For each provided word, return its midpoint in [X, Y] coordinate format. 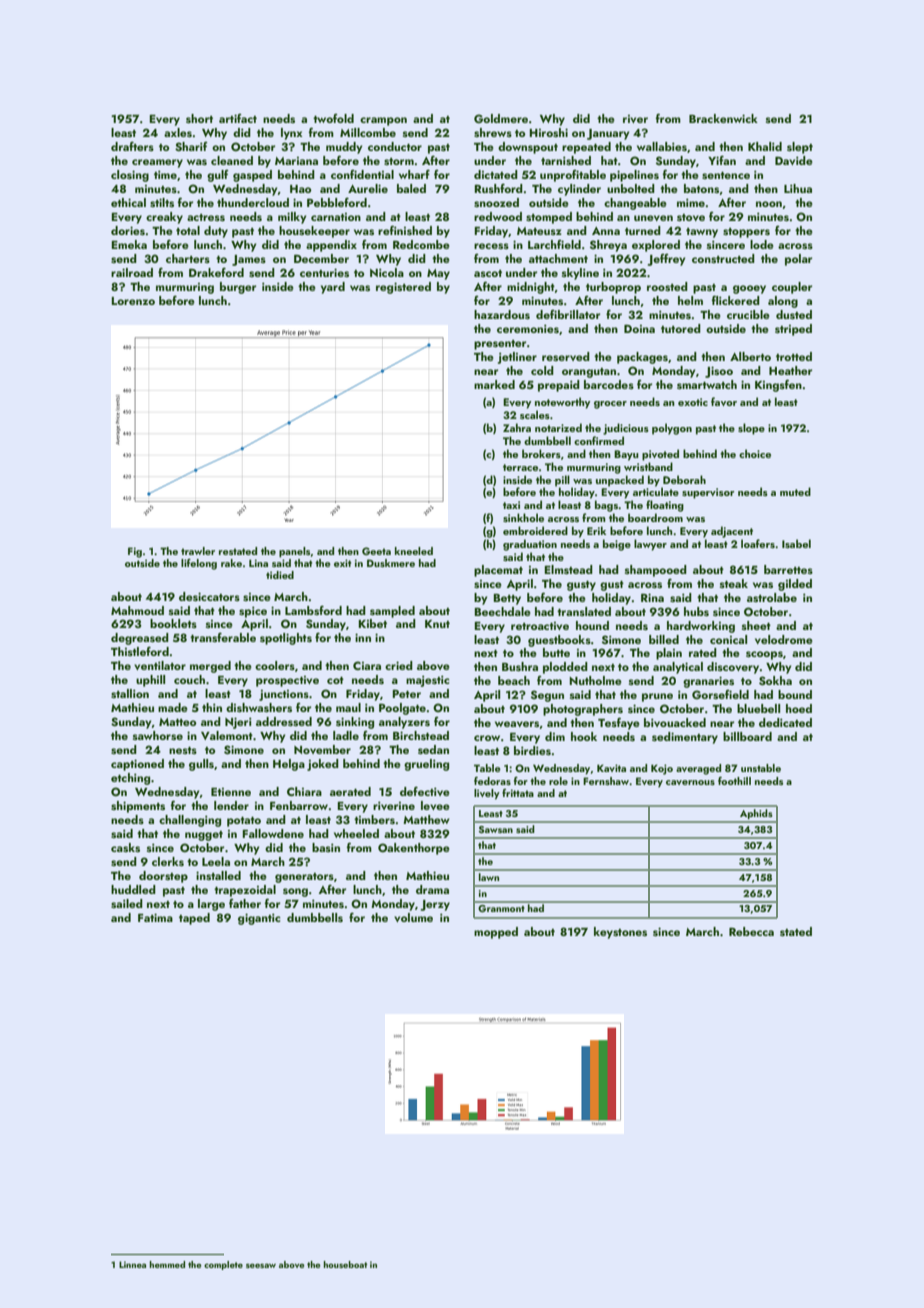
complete [223, 1265]
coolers [275, 665]
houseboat [346, 1264]
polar [798, 260]
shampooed [656, 571]
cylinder [579, 190]
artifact [238, 118]
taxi [511, 505]
